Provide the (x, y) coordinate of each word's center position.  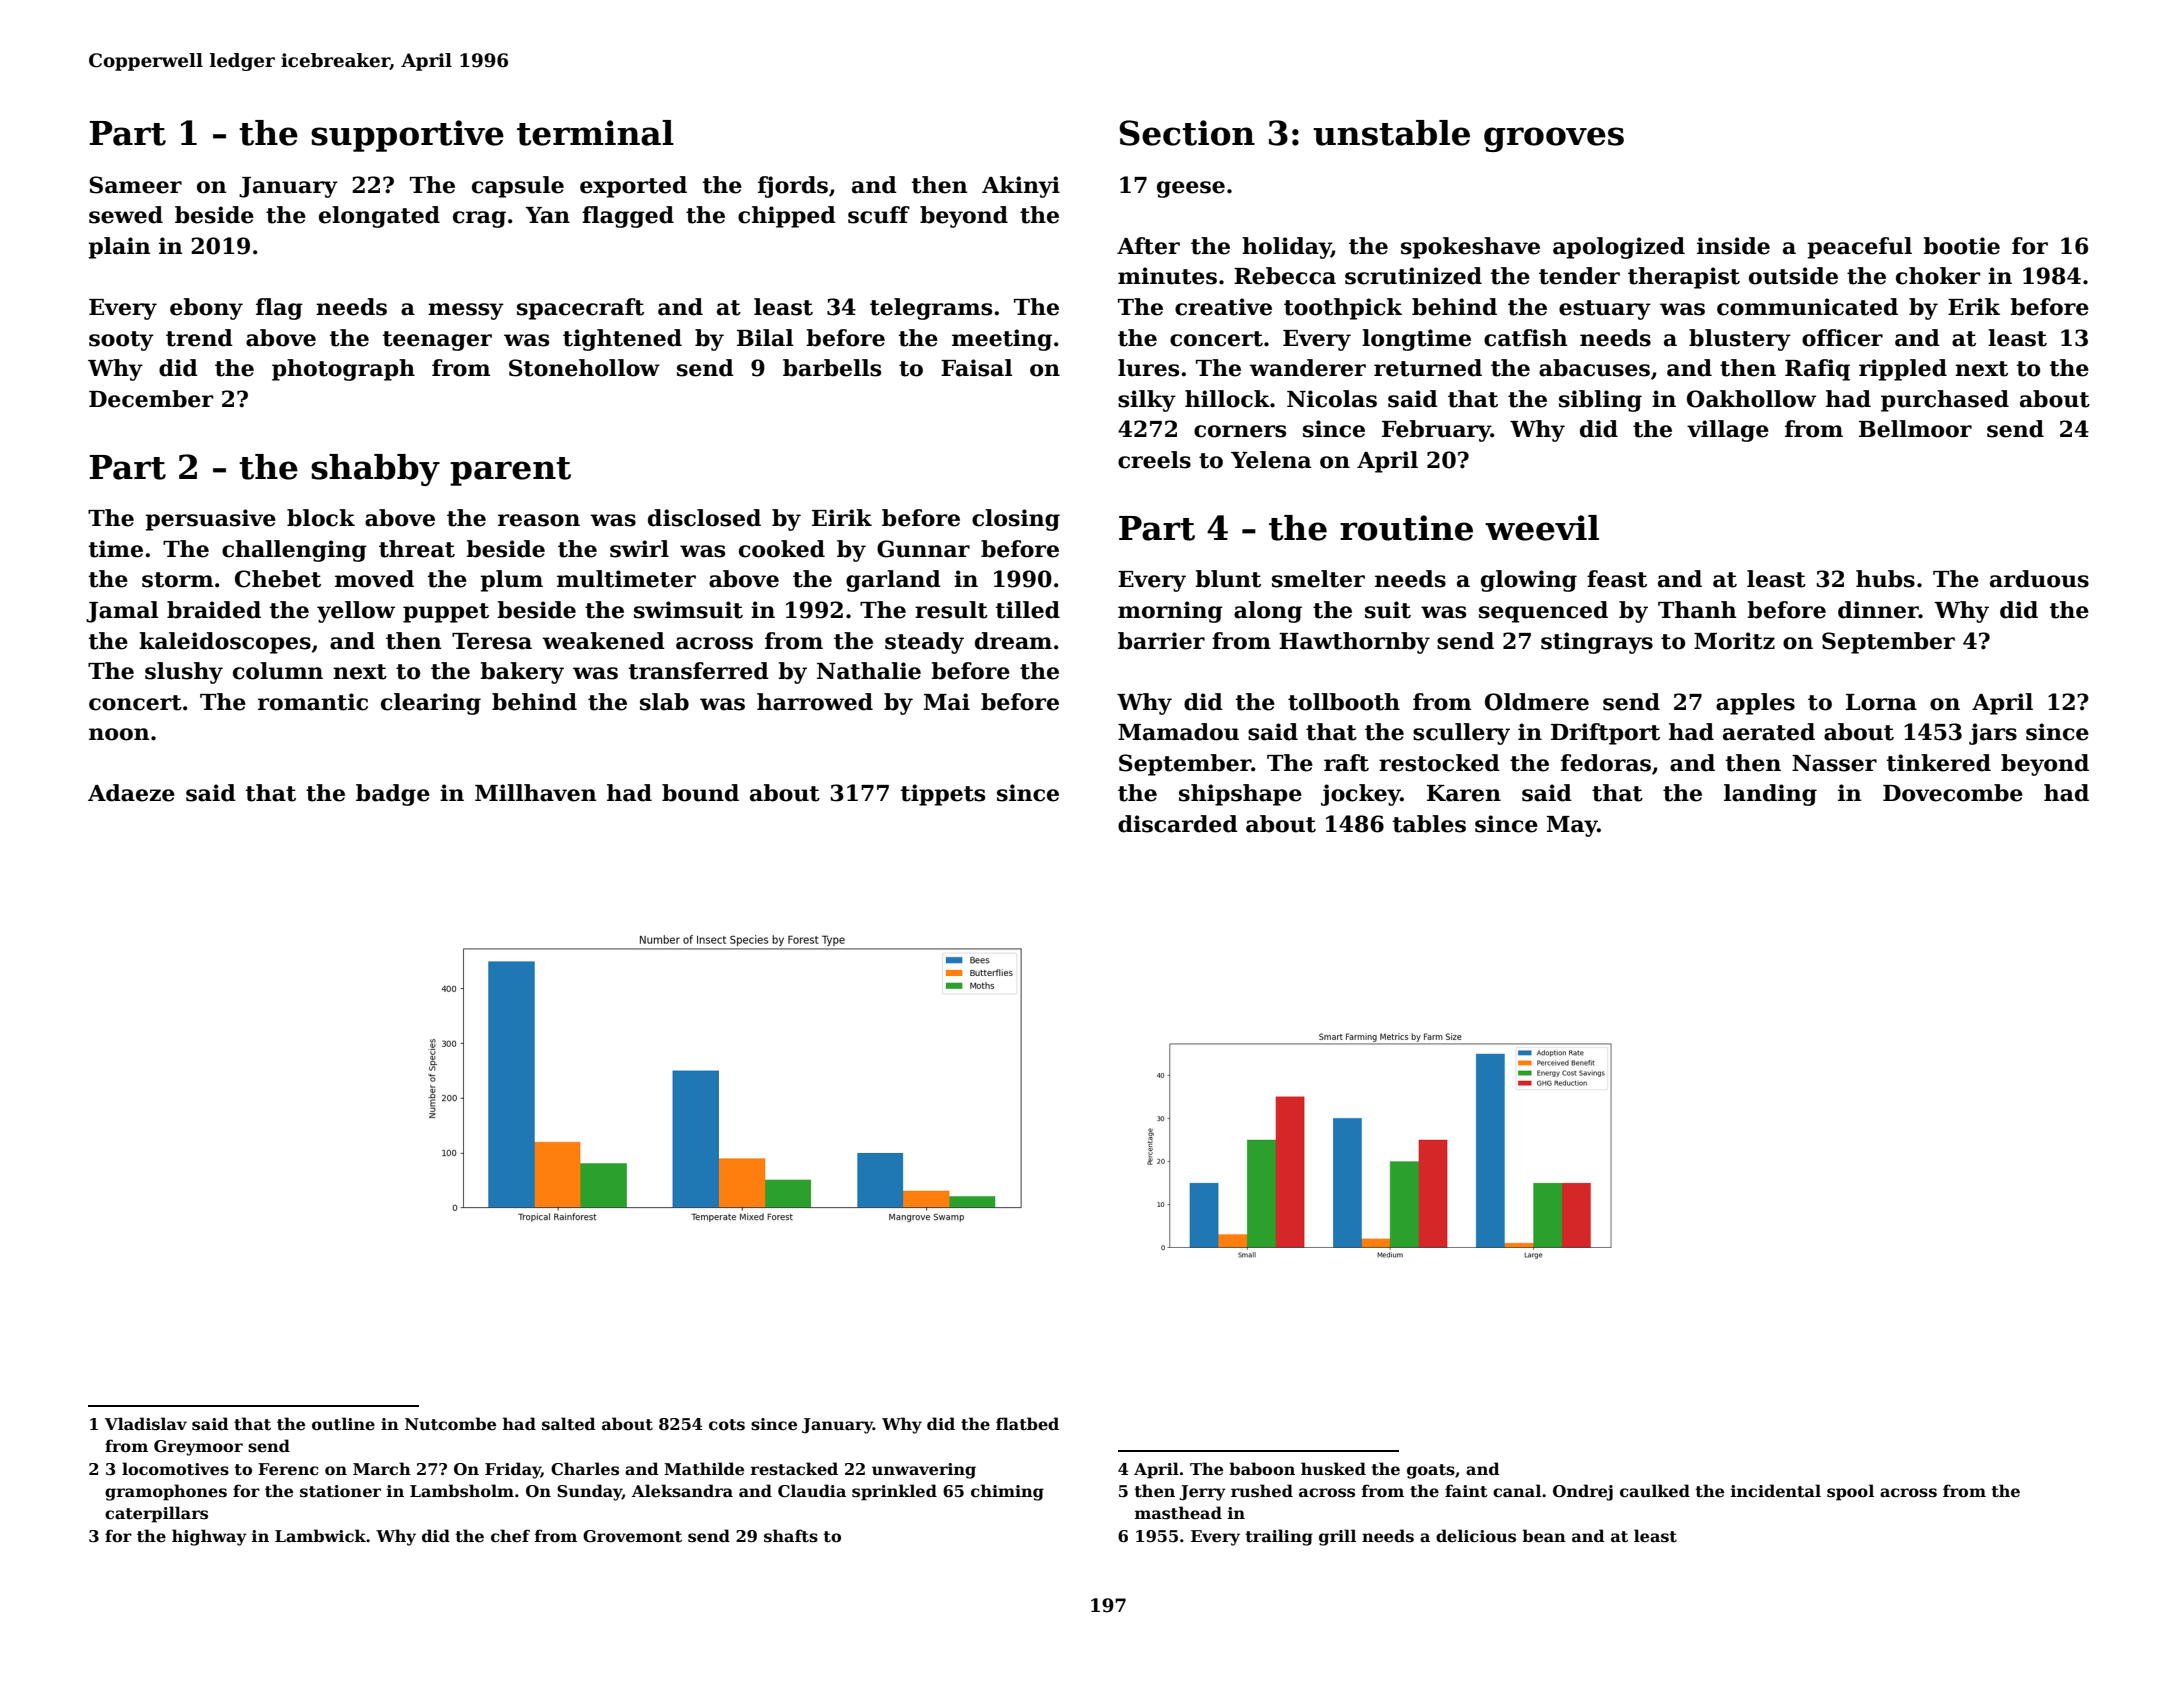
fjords (793, 187)
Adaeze (131, 793)
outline (343, 1424)
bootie (1961, 246)
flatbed (1027, 1424)
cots (727, 1425)
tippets (943, 795)
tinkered (1939, 763)
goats (1431, 1471)
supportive (407, 136)
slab (664, 702)
